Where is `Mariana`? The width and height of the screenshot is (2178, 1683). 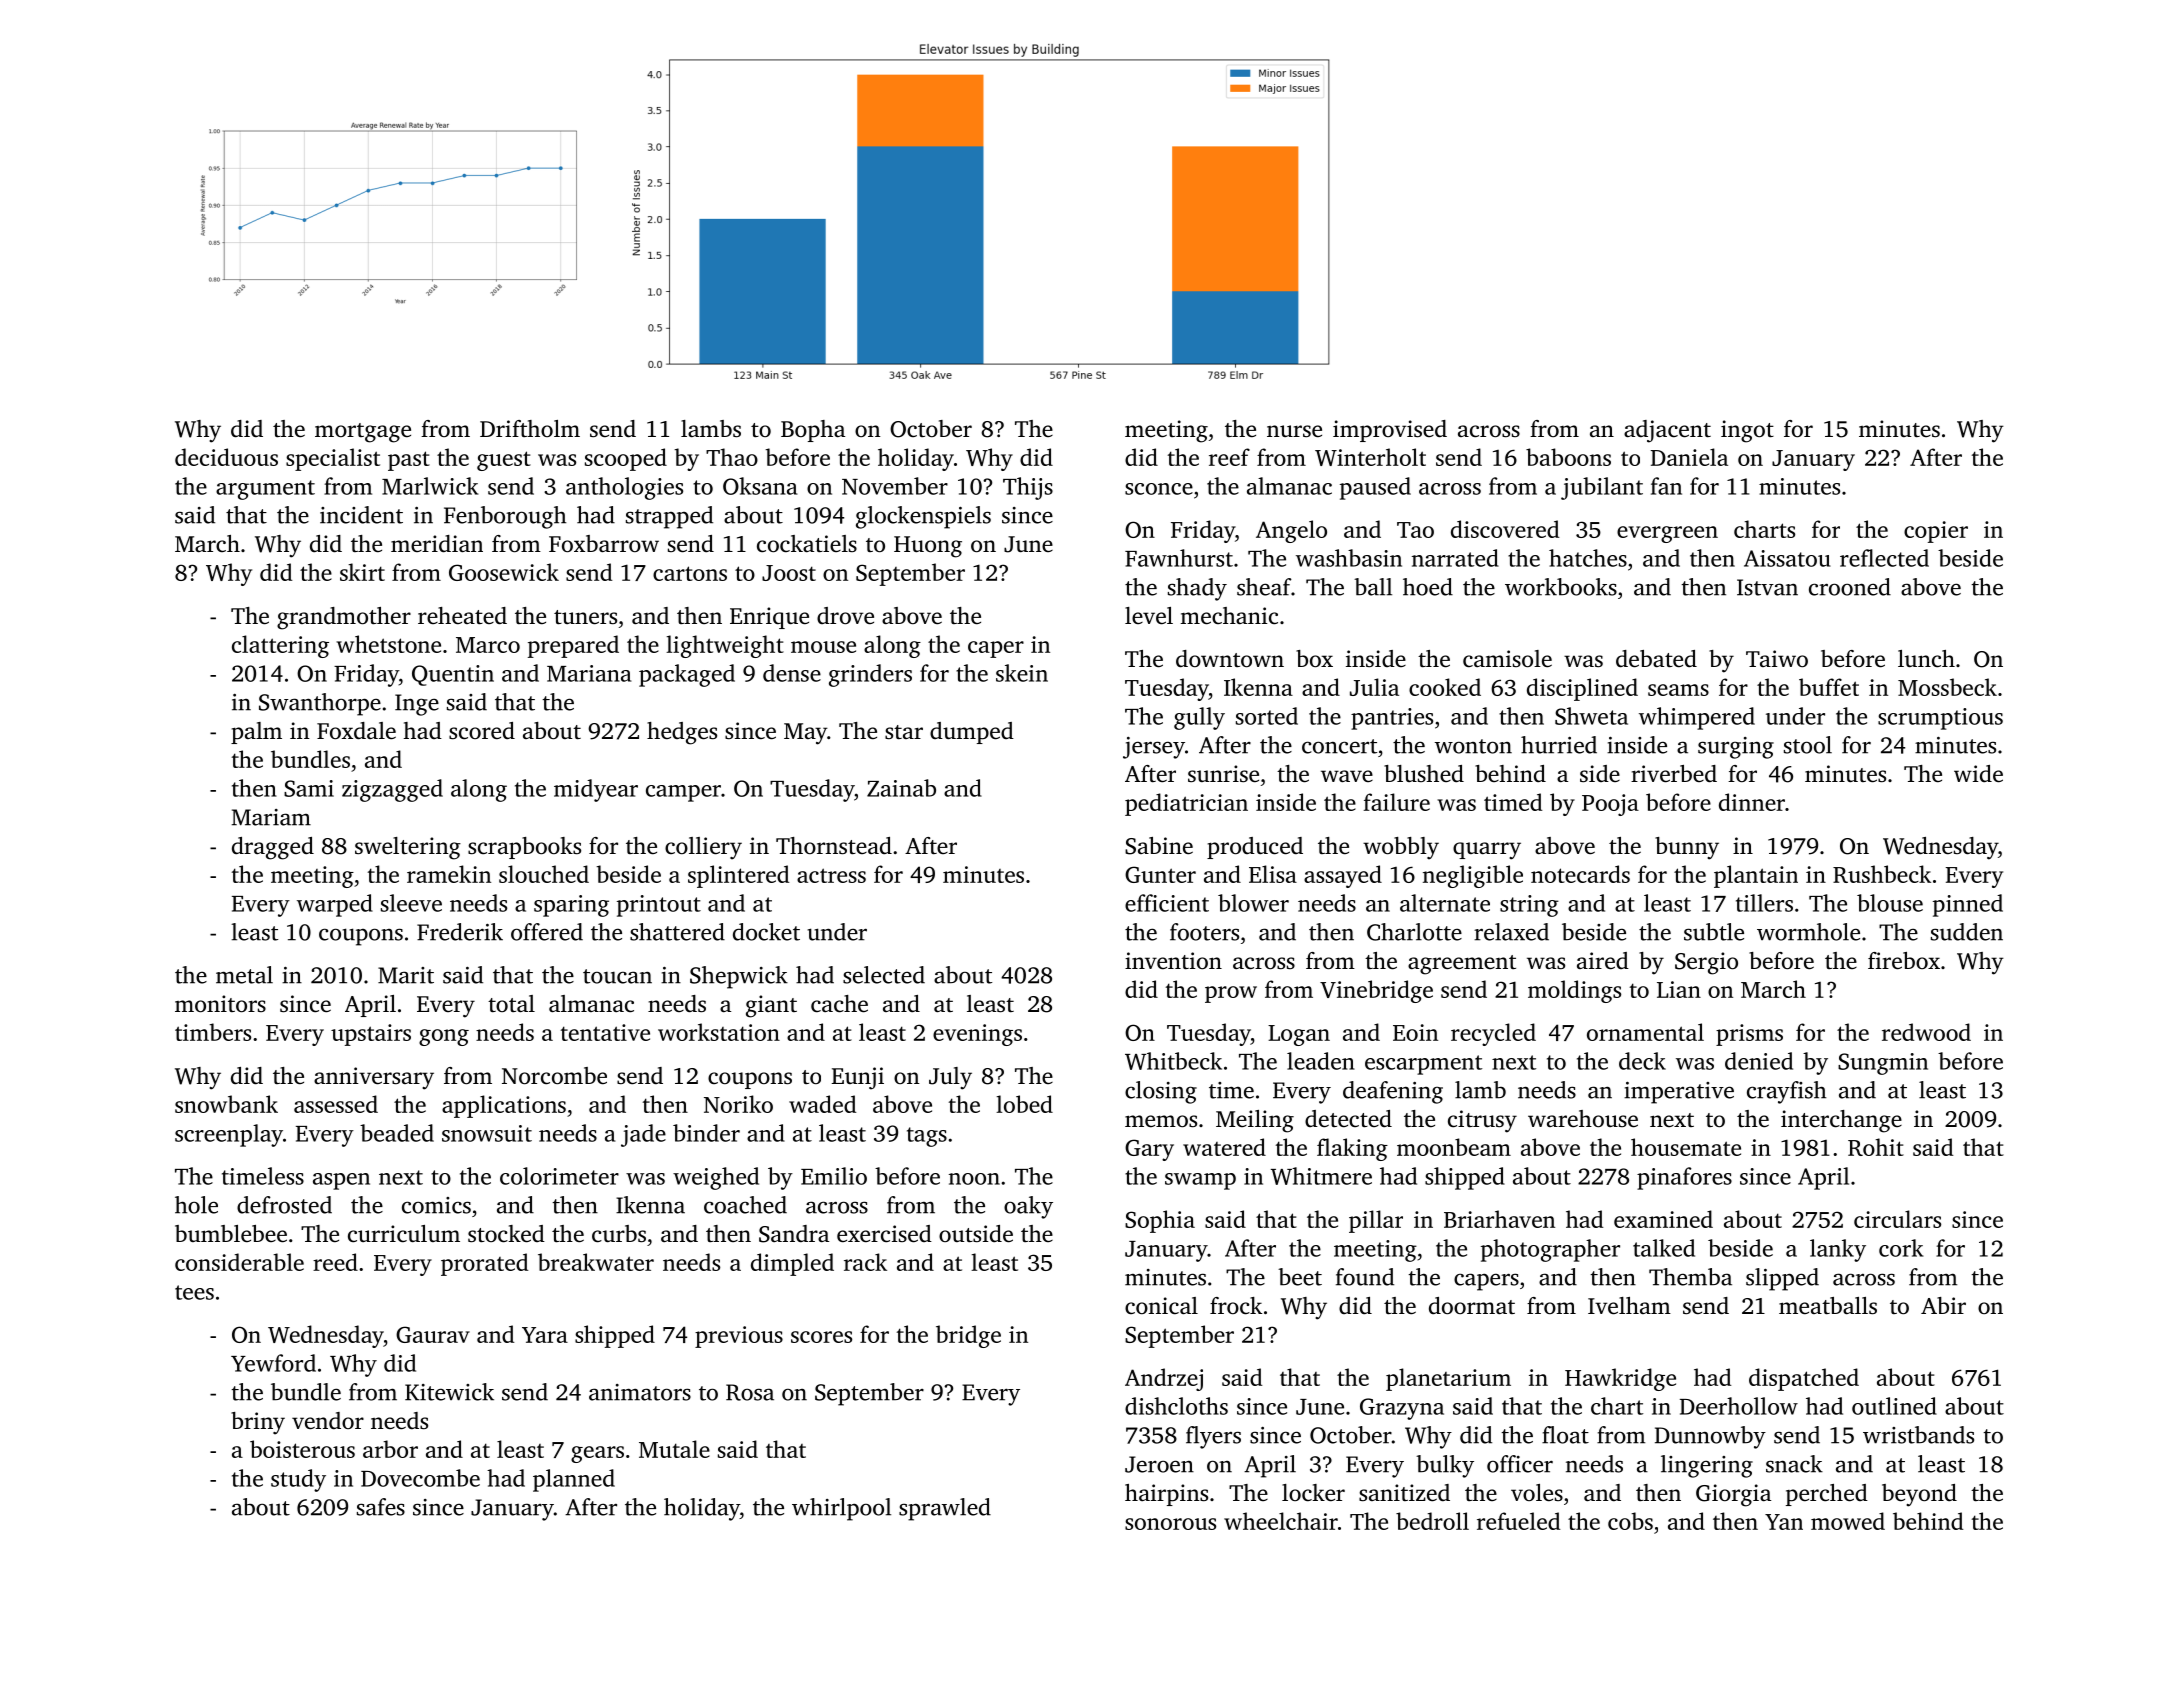
Mariana is located at coordinates (589, 673).
